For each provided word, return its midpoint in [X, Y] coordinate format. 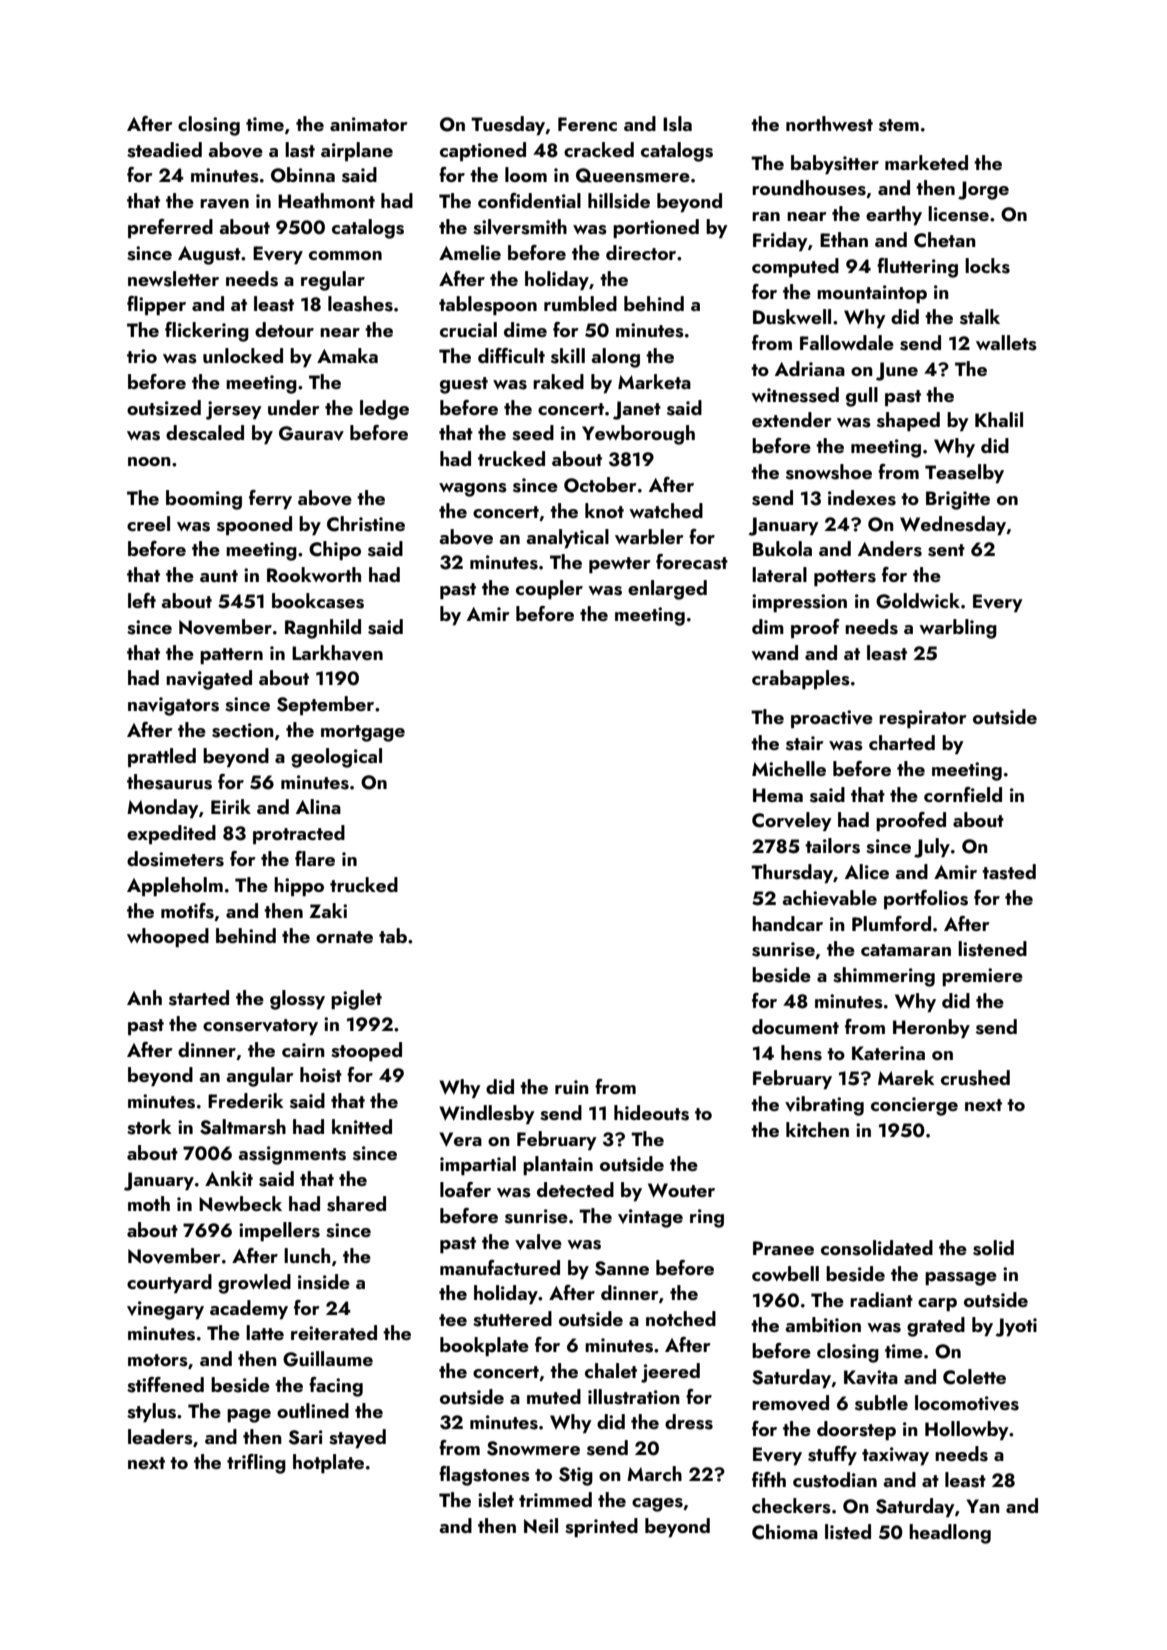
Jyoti [1016, 1327]
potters [845, 578]
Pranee [783, 1248]
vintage [650, 1218]
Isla [677, 124]
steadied [164, 150]
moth [149, 1203]
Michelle [789, 768]
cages [657, 1505]
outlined [313, 1410]
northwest [829, 124]
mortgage [363, 733]
